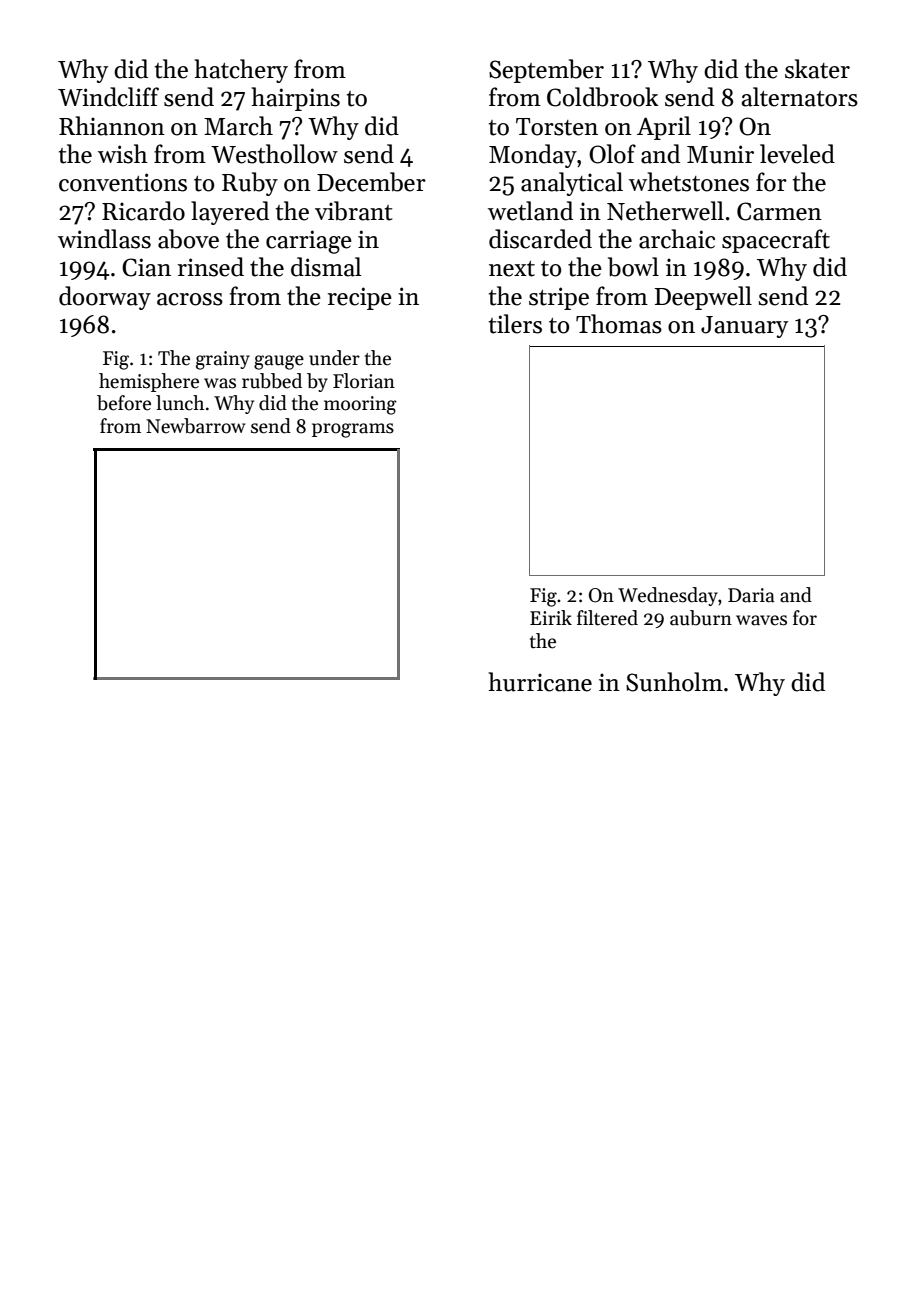 Image resolution: width=924 pixels, height=1311 pixels. What do you see at coordinates (515, 324) in the screenshot?
I see `tilers` at bounding box center [515, 324].
